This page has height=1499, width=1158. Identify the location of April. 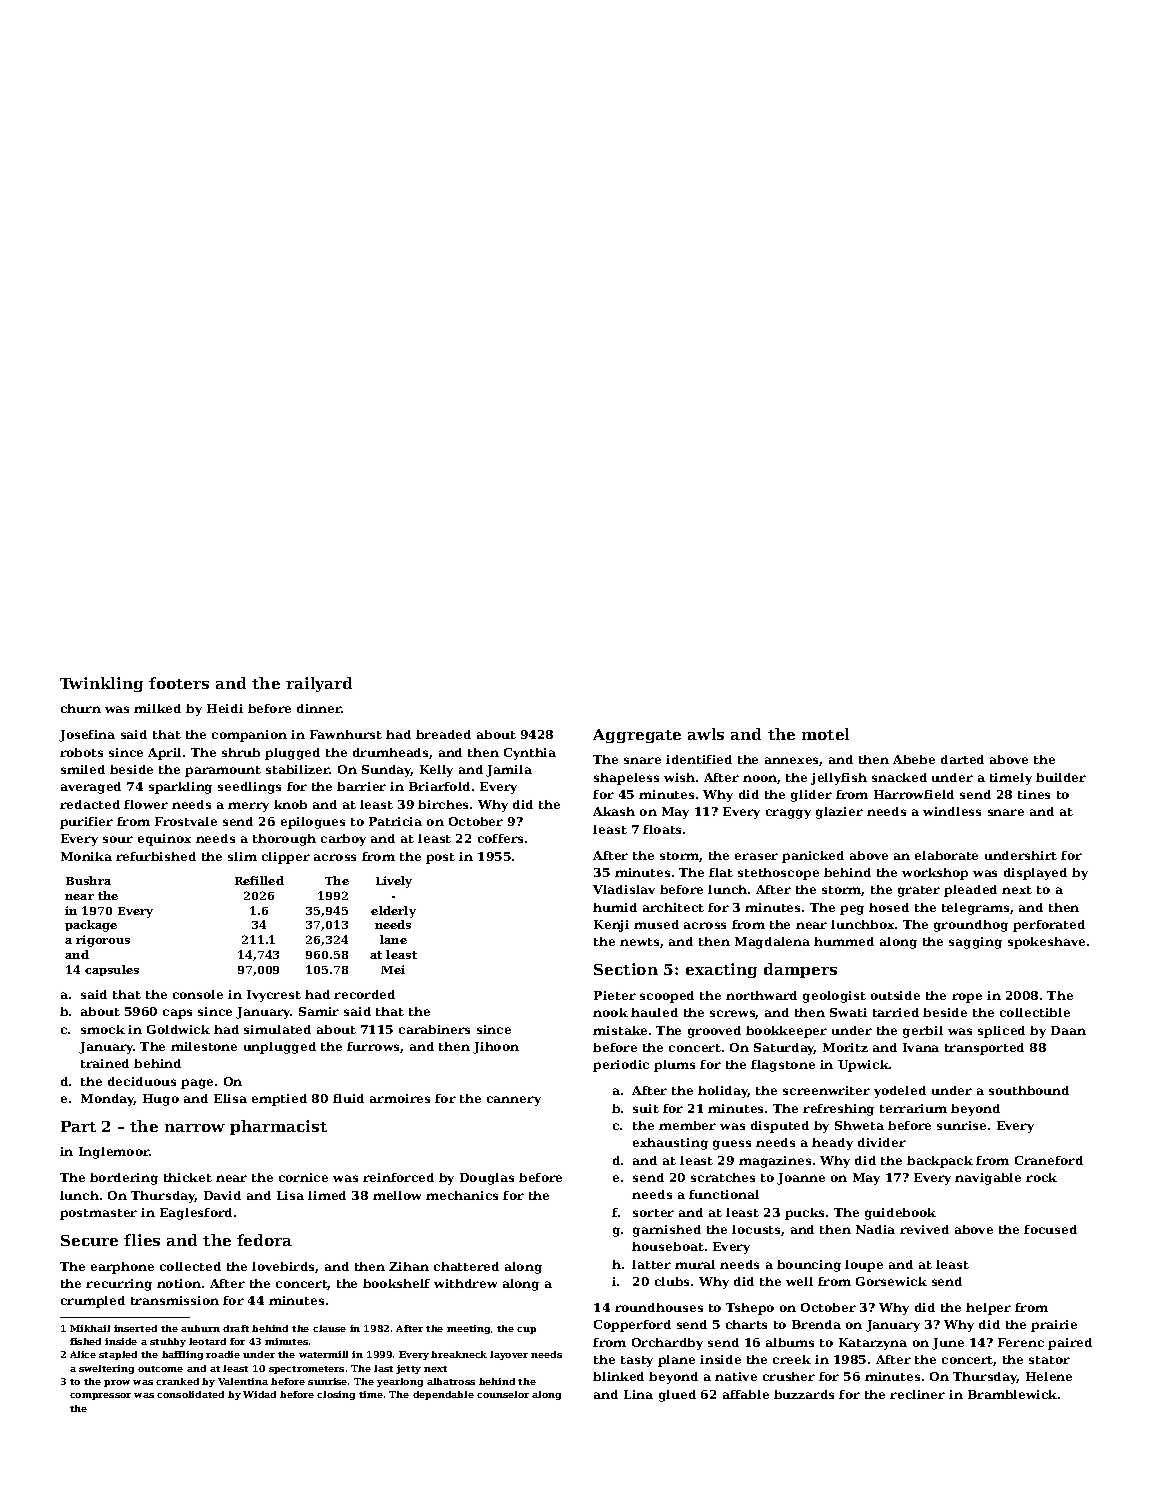
(164, 754).
